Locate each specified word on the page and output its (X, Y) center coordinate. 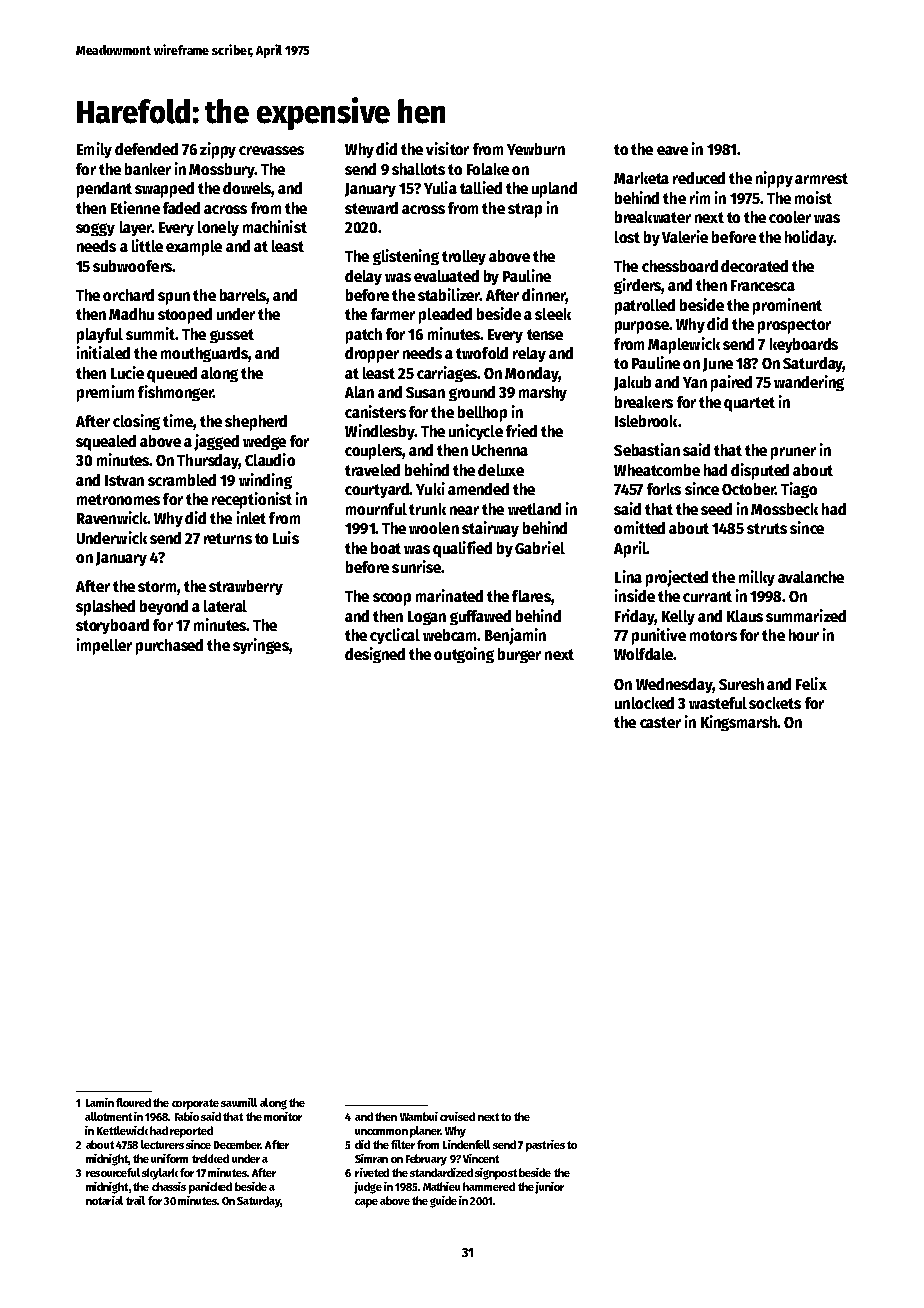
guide (443, 1202)
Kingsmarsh (739, 723)
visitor (447, 148)
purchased (169, 647)
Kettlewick (122, 1130)
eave (672, 150)
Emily (94, 150)
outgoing (464, 655)
